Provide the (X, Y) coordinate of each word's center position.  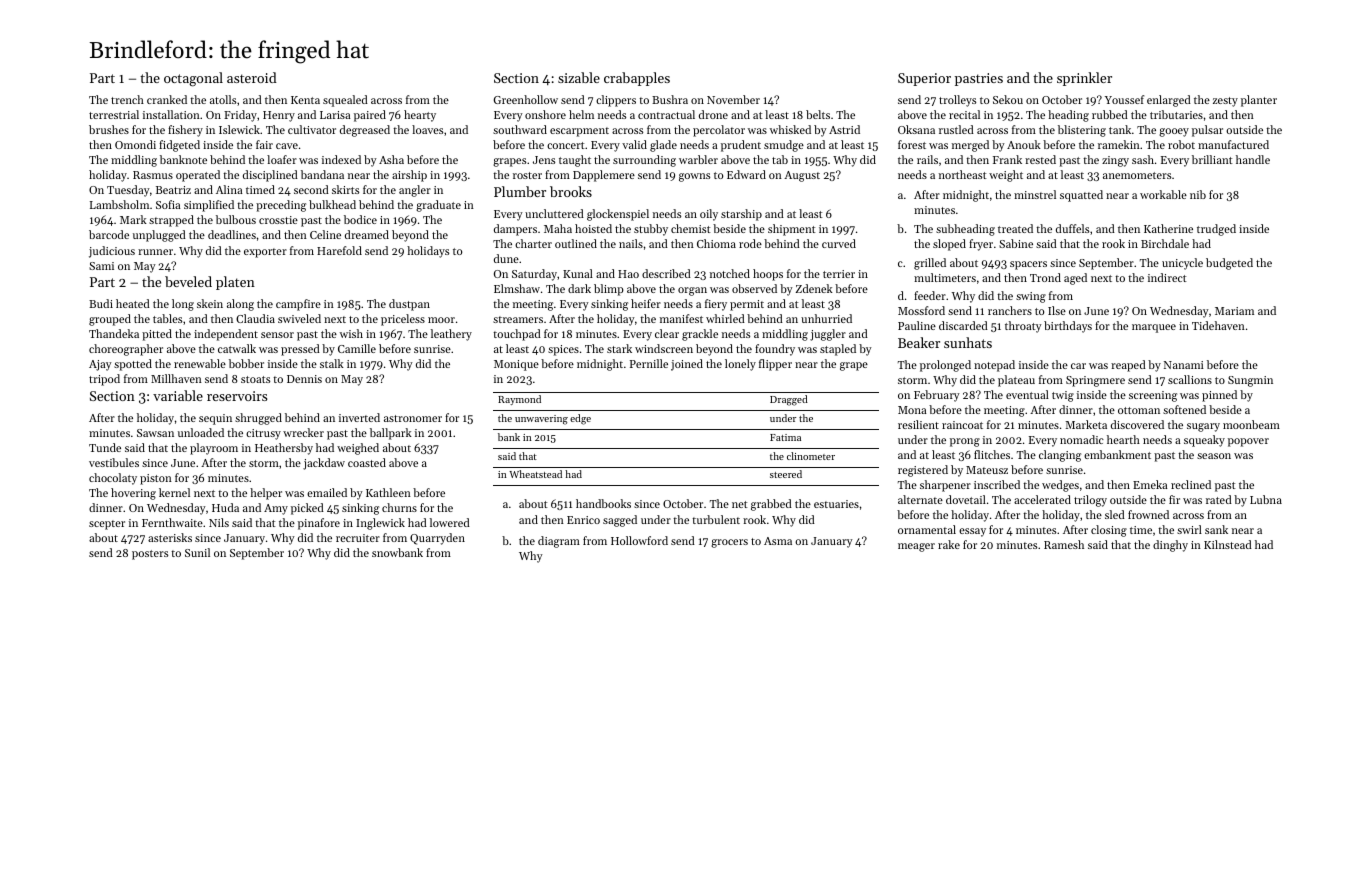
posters (150, 555)
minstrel (1035, 194)
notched (730, 273)
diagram (559, 542)
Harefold (339, 250)
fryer (981, 245)
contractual (666, 114)
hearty (420, 116)
